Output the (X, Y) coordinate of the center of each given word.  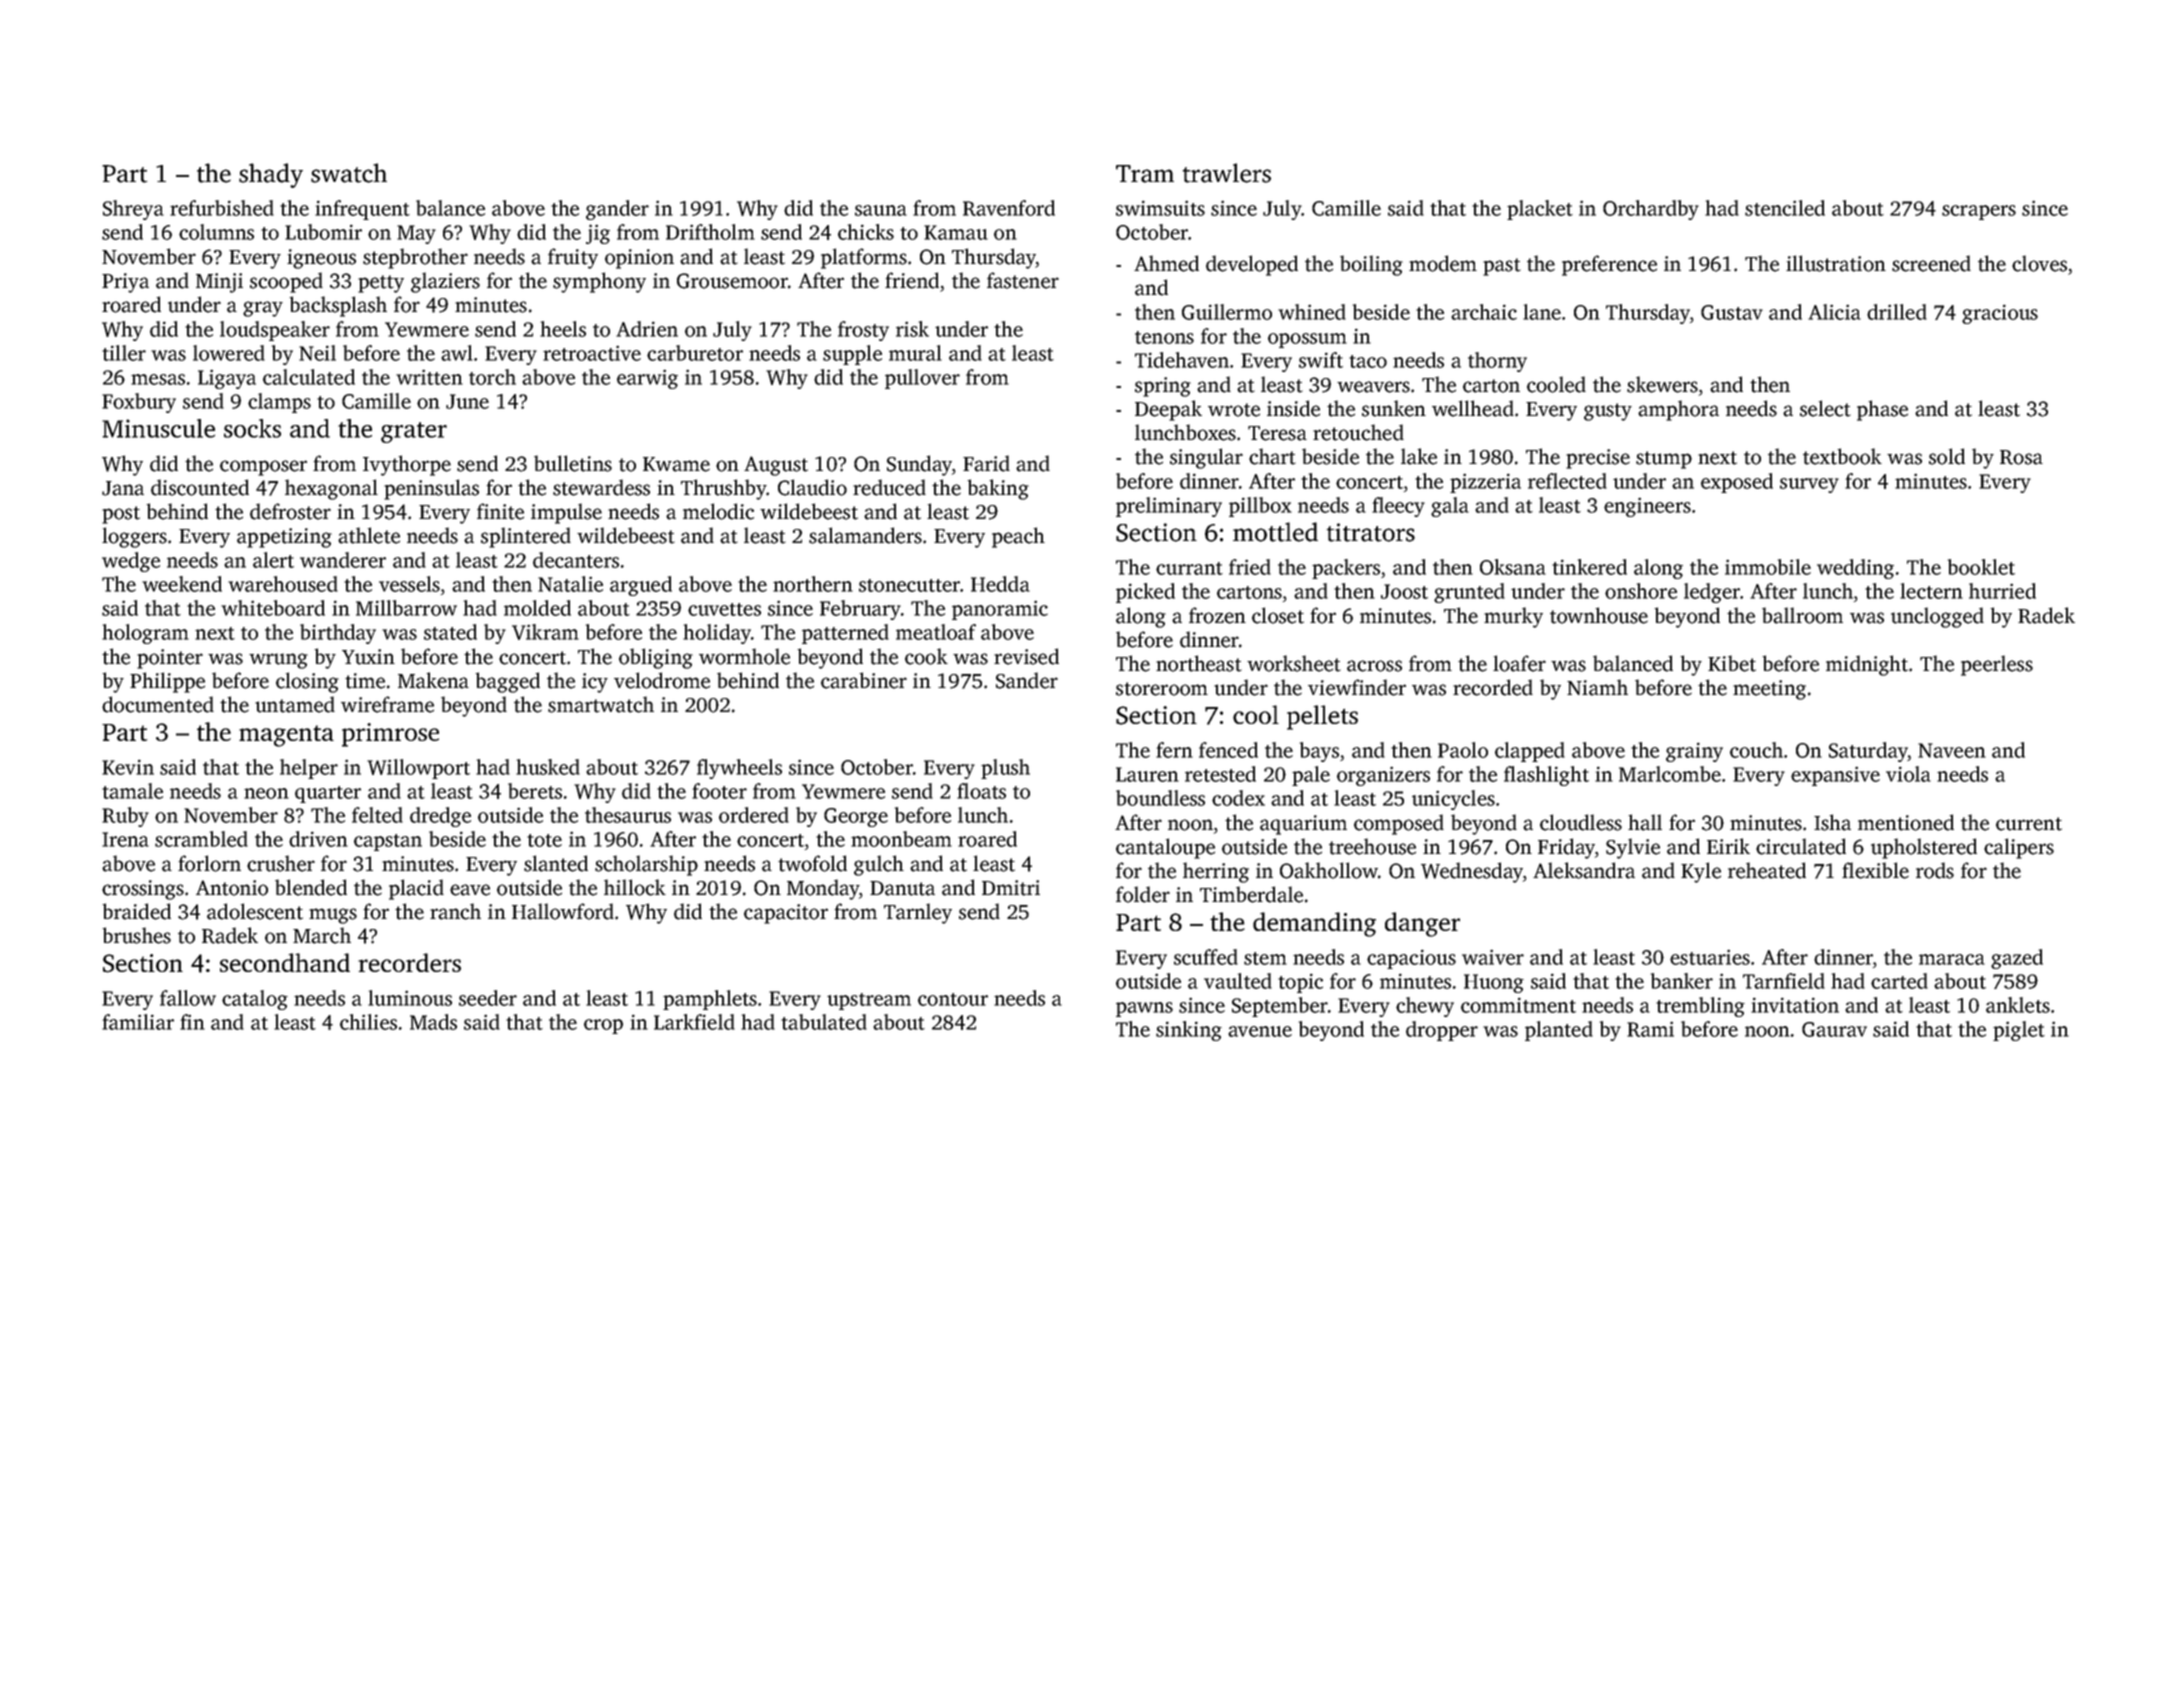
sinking (1189, 1031)
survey (1809, 485)
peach (1018, 537)
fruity (573, 258)
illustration (1836, 263)
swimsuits (1160, 208)
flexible (1875, 870)
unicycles (1453, 800)
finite (500, 511)
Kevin (128, 767)
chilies (368, 1022)
